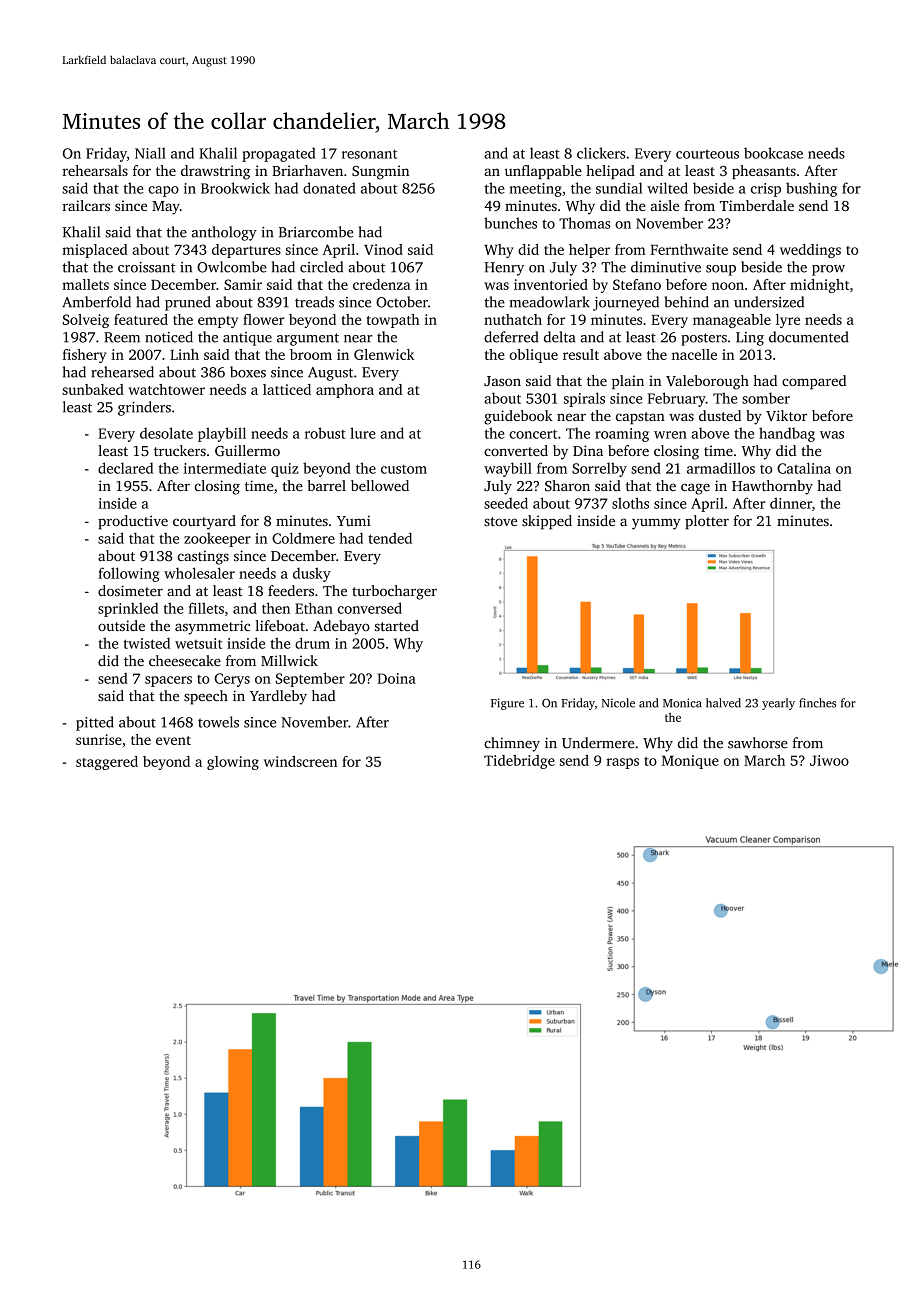 The height and width of the screenshot is (1314, 924). What do you see at coordinates (829, 760) in the screenshot?
I see `Jiwoo` at bounding box center [829, 760].
